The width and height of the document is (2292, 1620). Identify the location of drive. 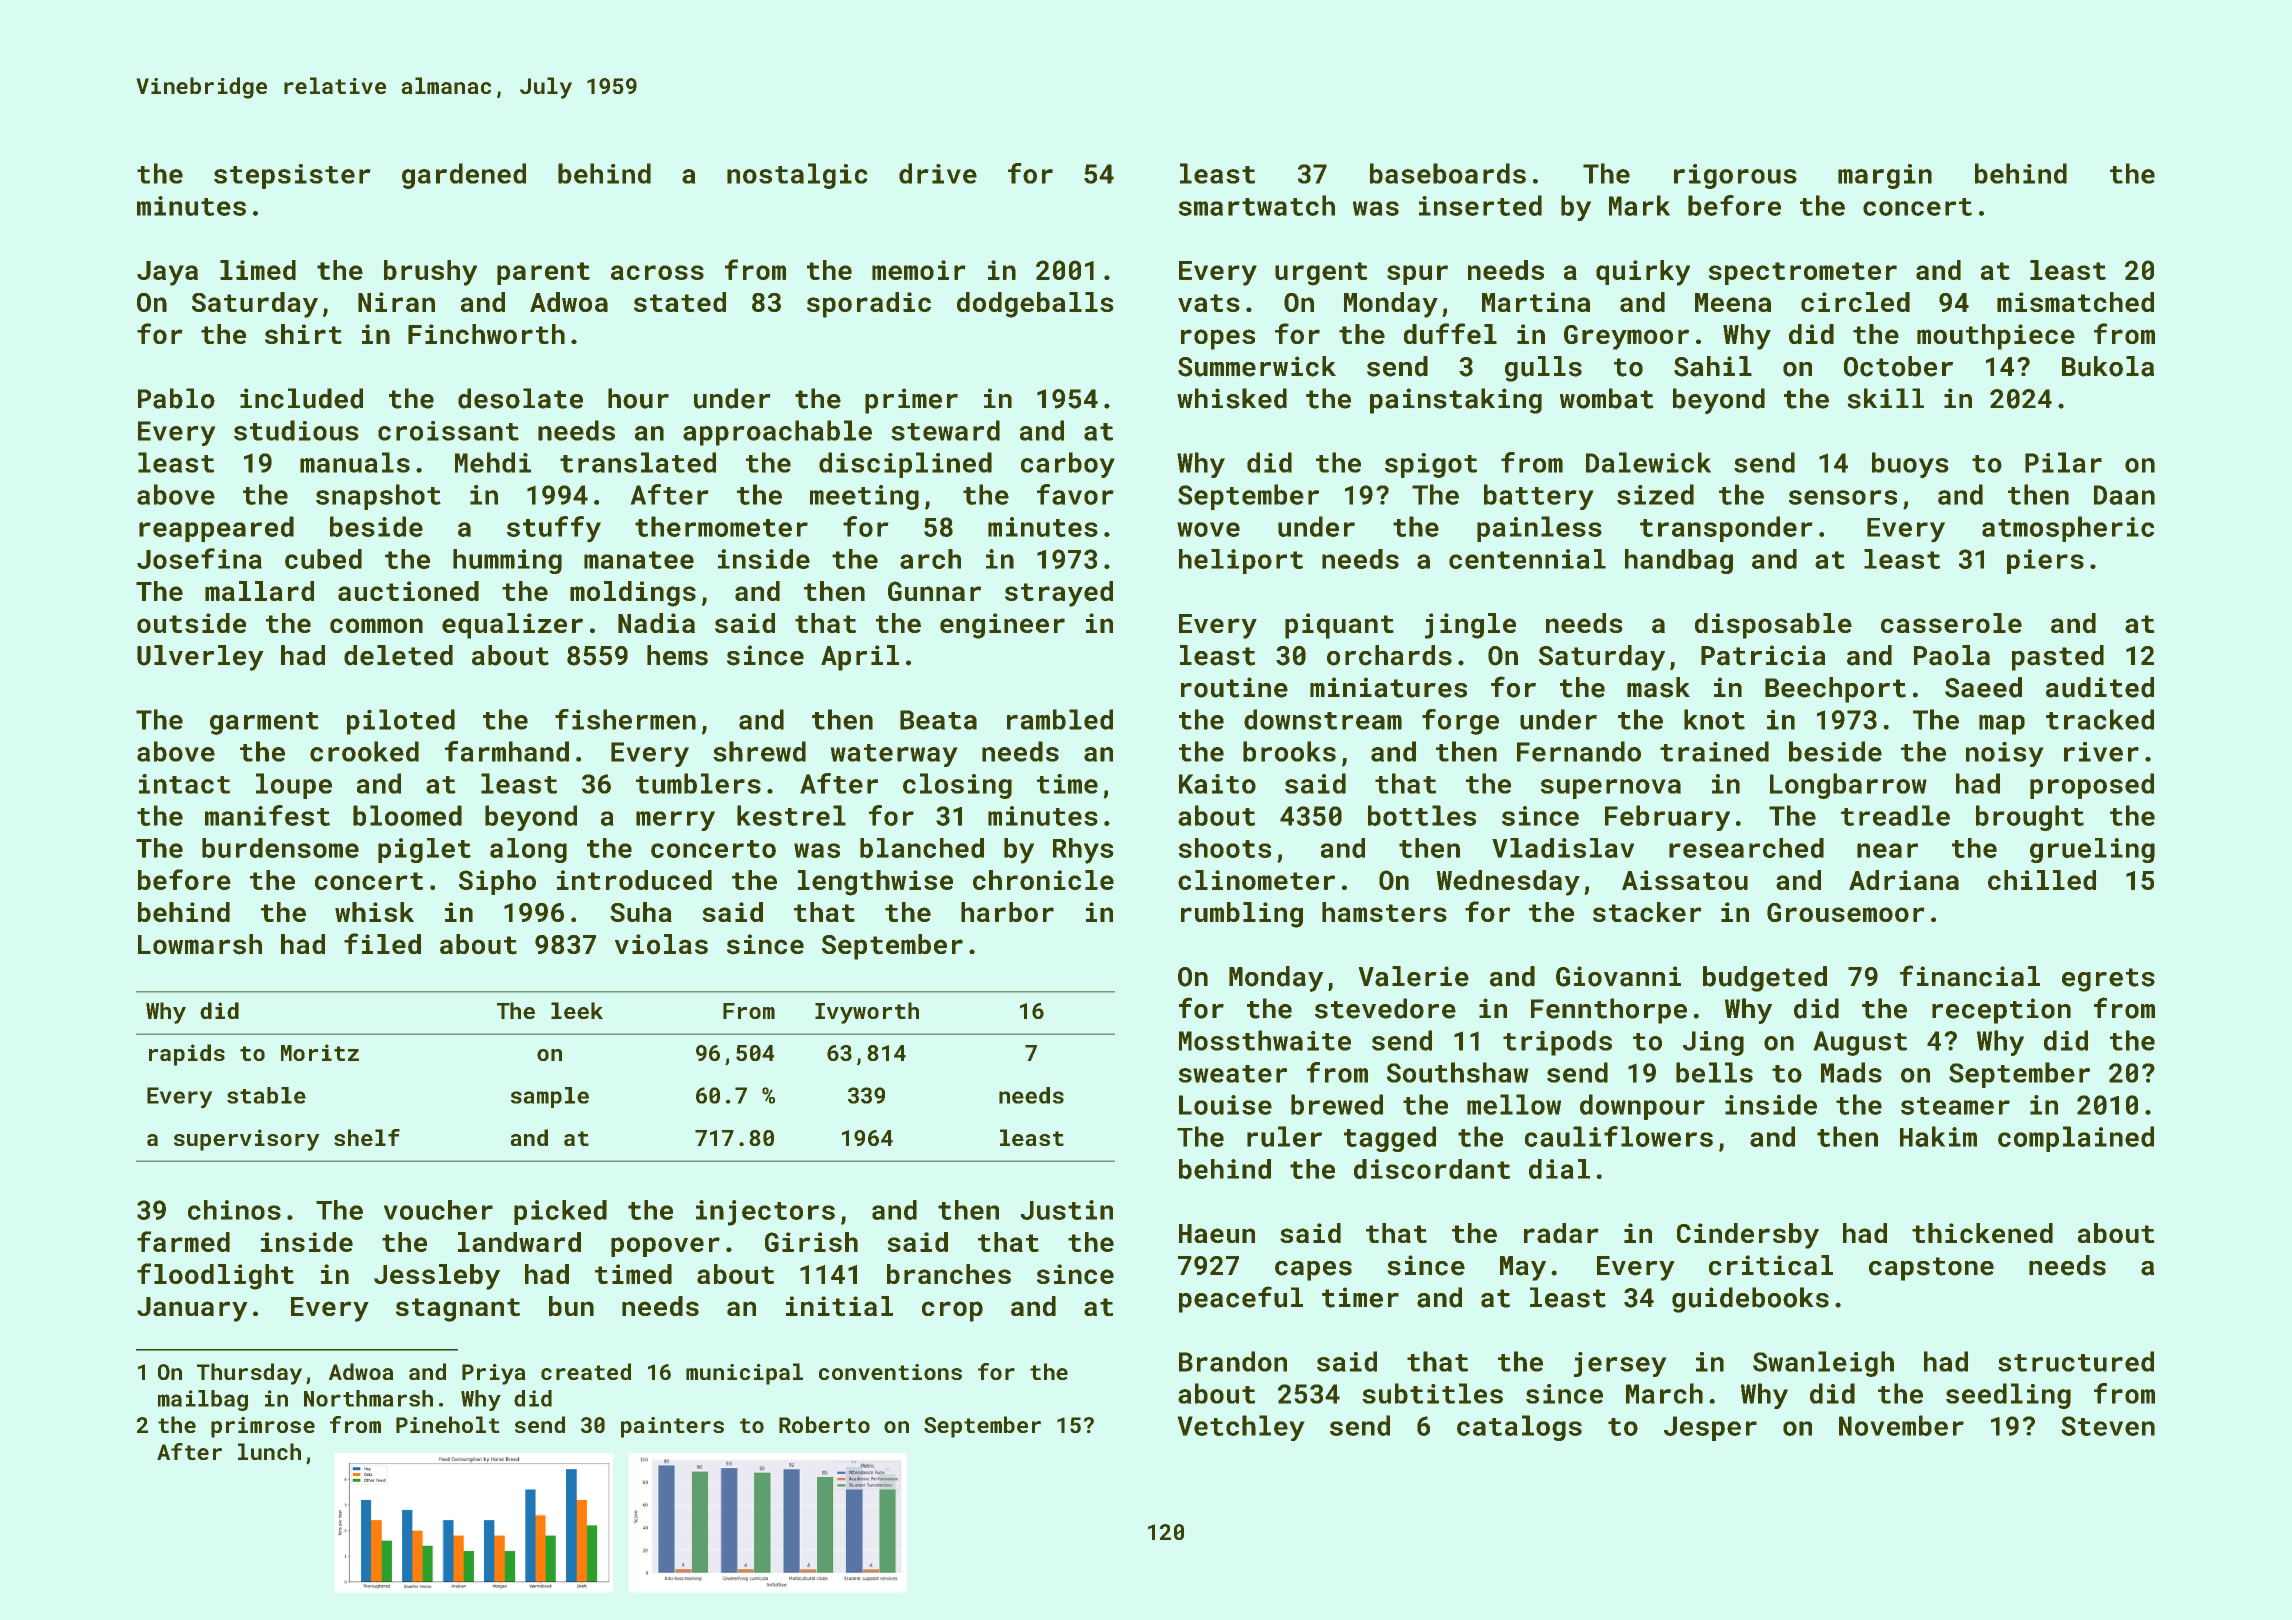
(938, 173).
